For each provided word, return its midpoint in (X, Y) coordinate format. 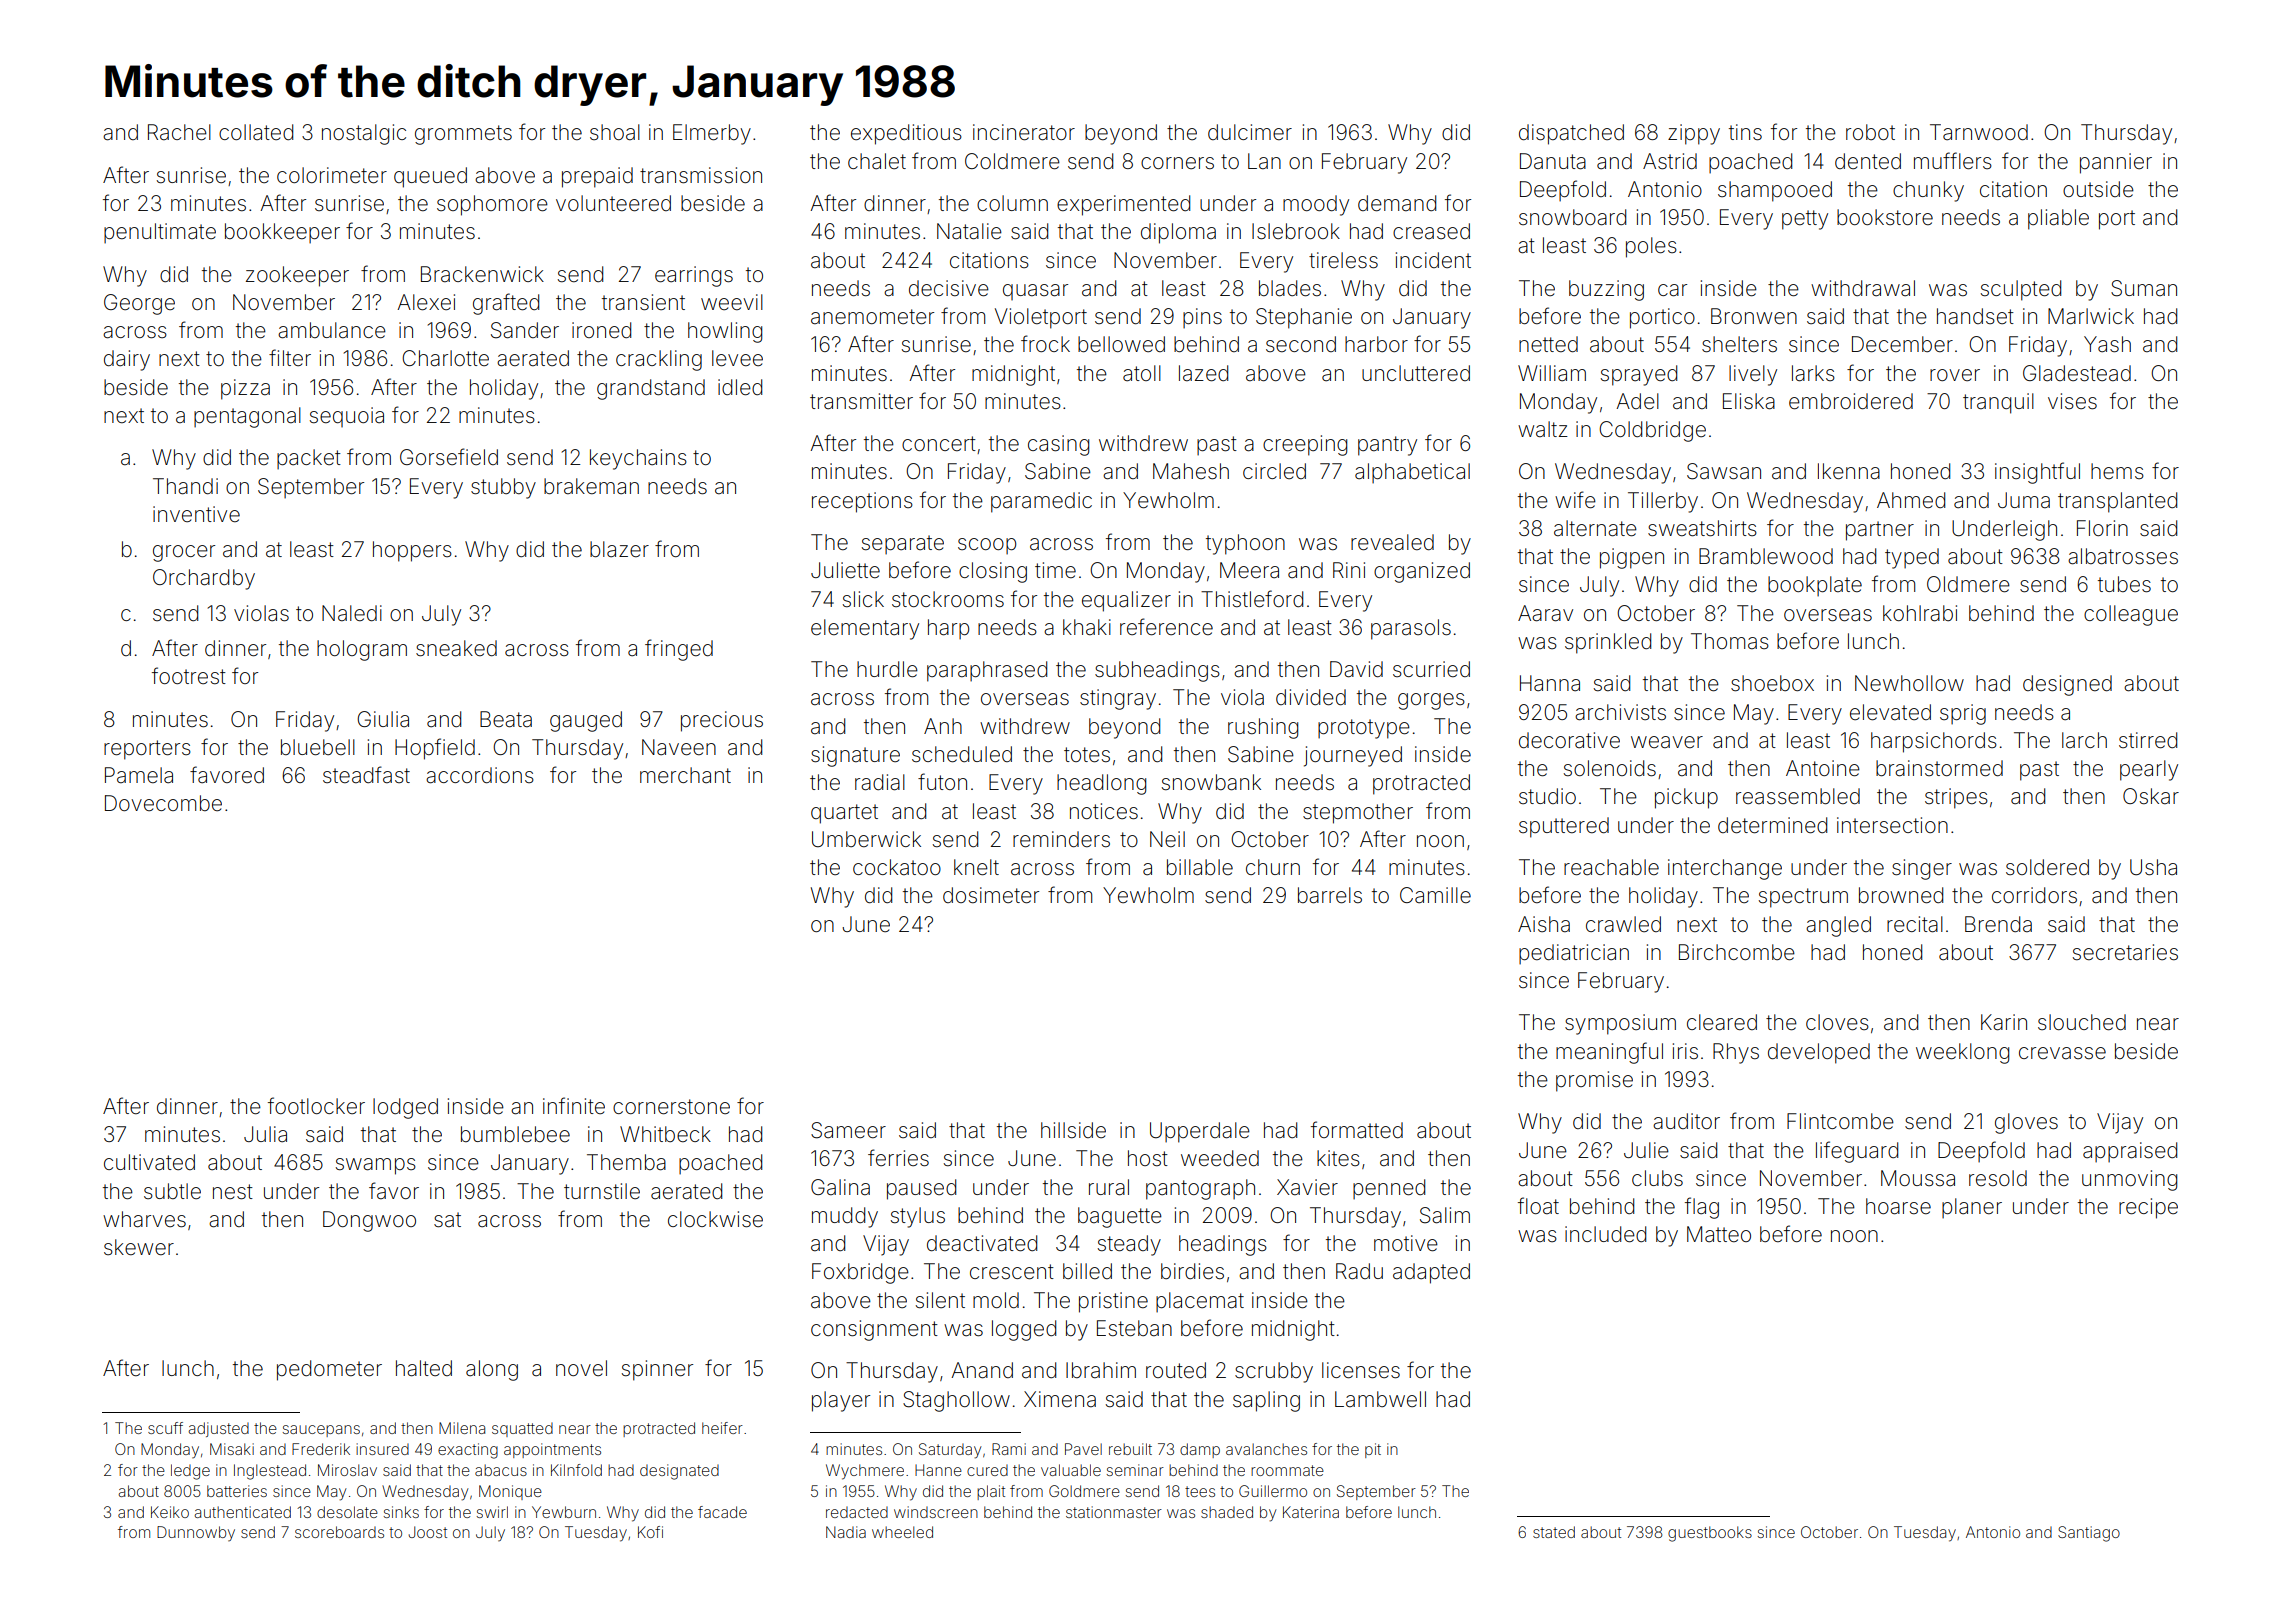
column (1012, 203)
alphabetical (1412, 473)
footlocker (316, 1105)
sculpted (2021, 290)
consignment (874, 1330)
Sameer (848, 1130)
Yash (2107, 344)
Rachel (179, 132)
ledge (190, 1472)
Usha (2153, 867)
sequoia (347, 417)
